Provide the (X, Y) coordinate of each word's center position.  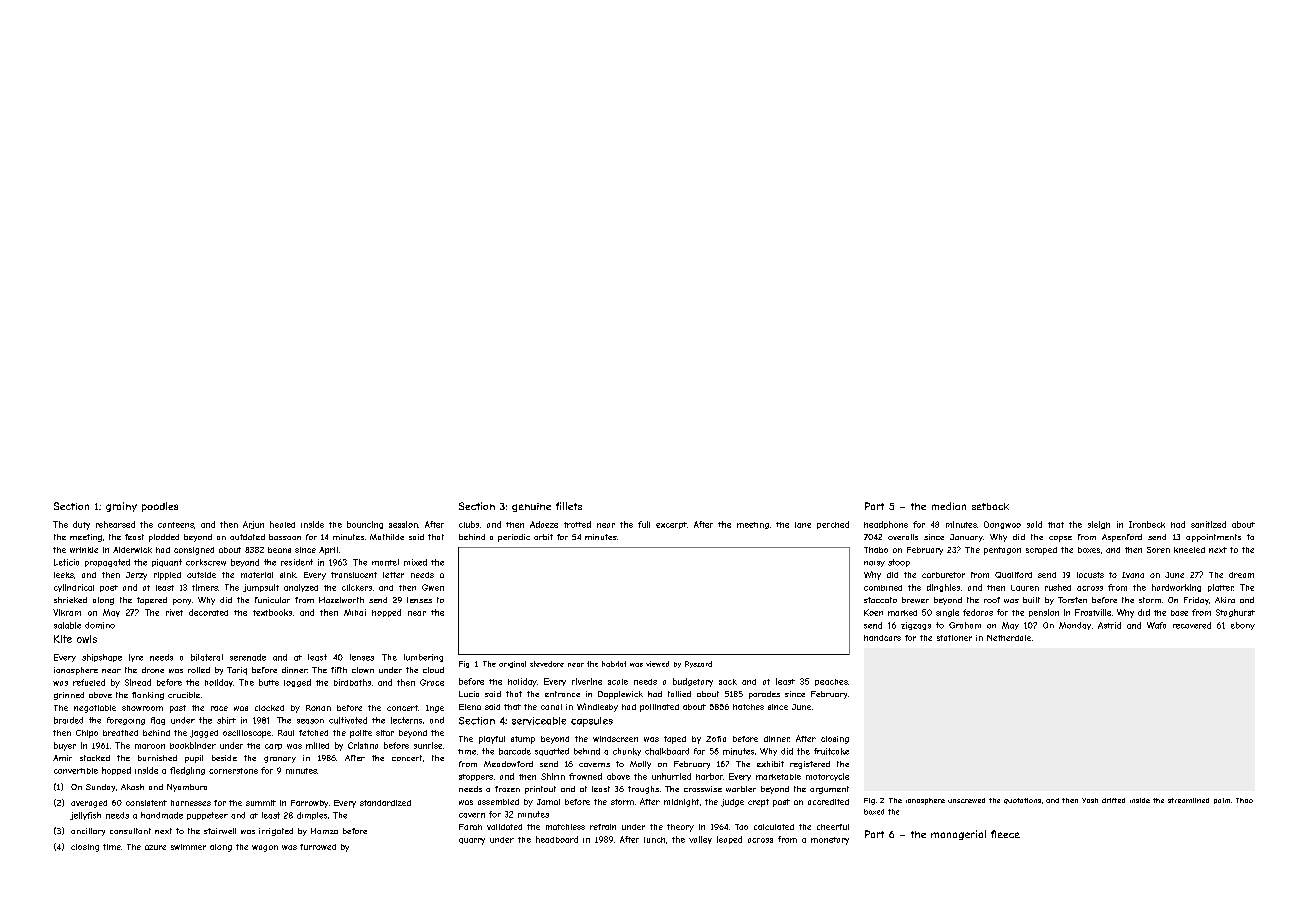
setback (990, 506)
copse (1060, 539)
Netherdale (1009, 638)
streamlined (1188, 800)
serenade (248, 657)
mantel (385, 562)
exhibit (770, 764)
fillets (569, 506)
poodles (160, 507)
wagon (265, 848)
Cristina (363, 745)
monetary (830, 841)
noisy (874, 564)
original (512, 664)
